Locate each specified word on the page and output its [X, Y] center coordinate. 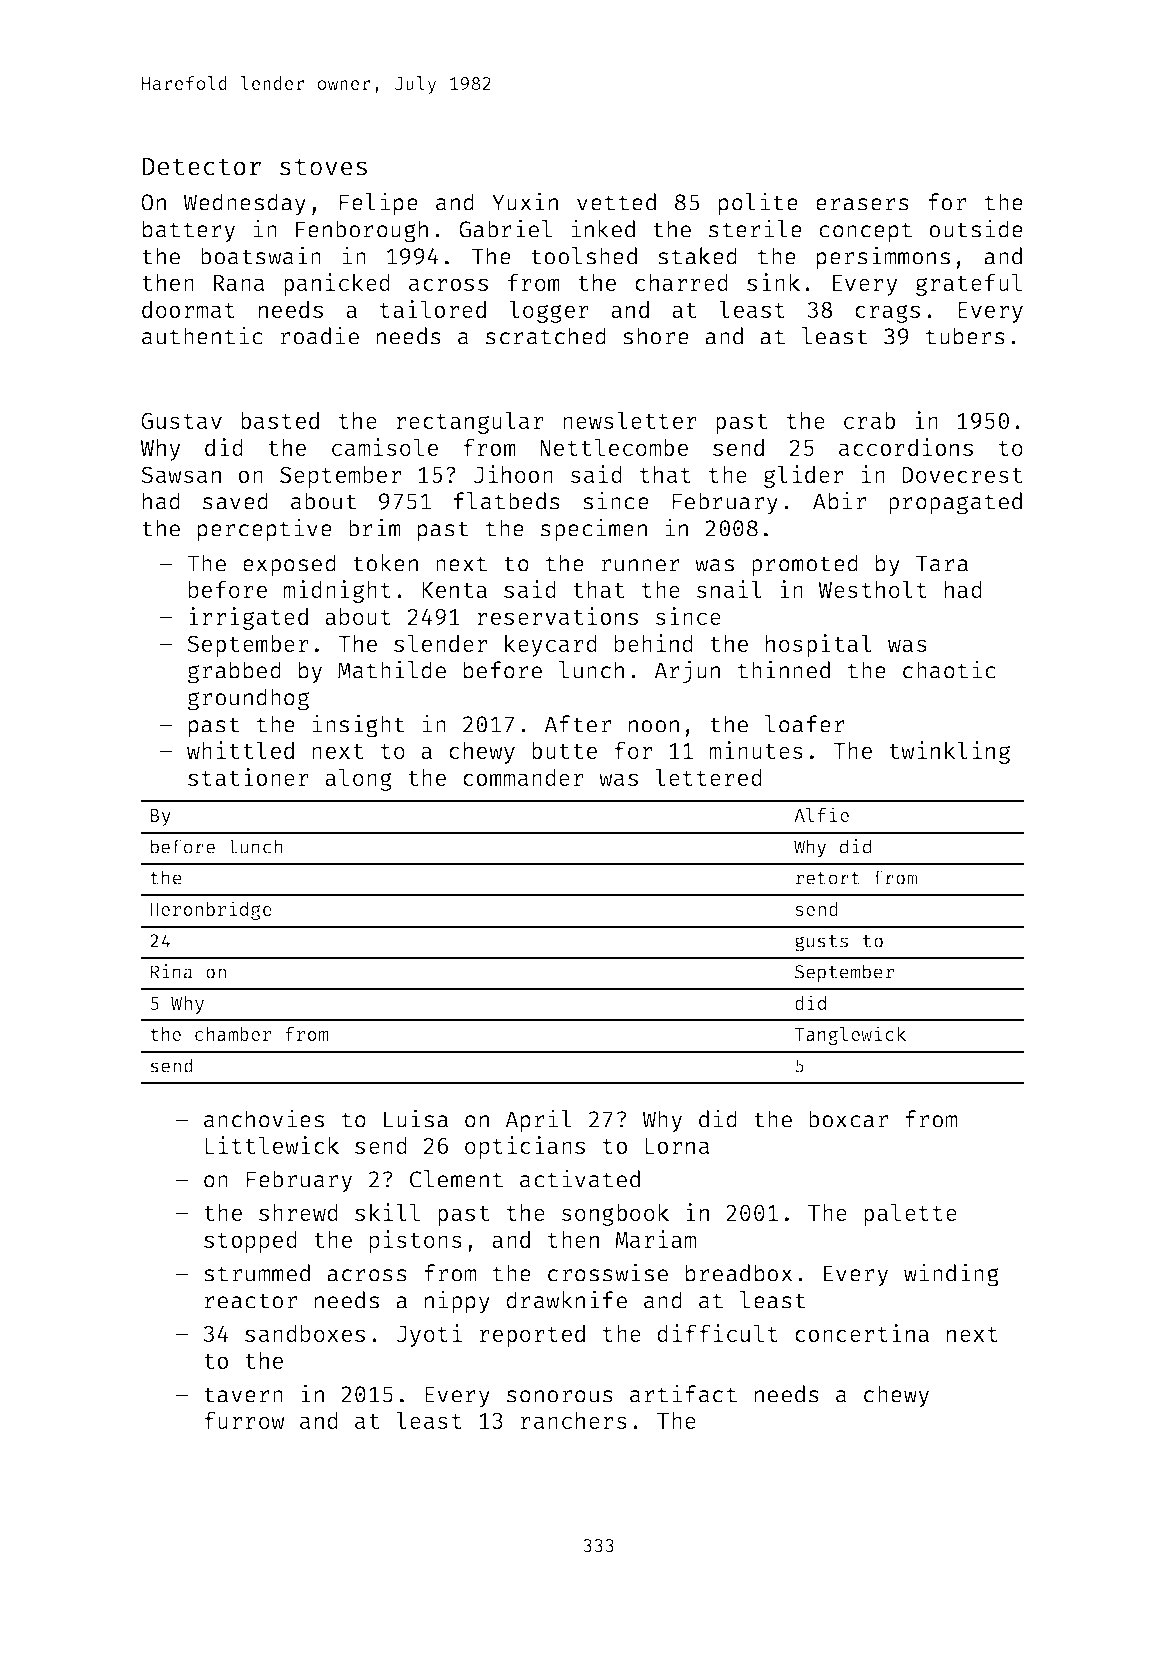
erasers [862, 204]
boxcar [848, 1119]
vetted [616, 202]
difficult [717, 1333]
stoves [323, 167]
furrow [244, 1420]
